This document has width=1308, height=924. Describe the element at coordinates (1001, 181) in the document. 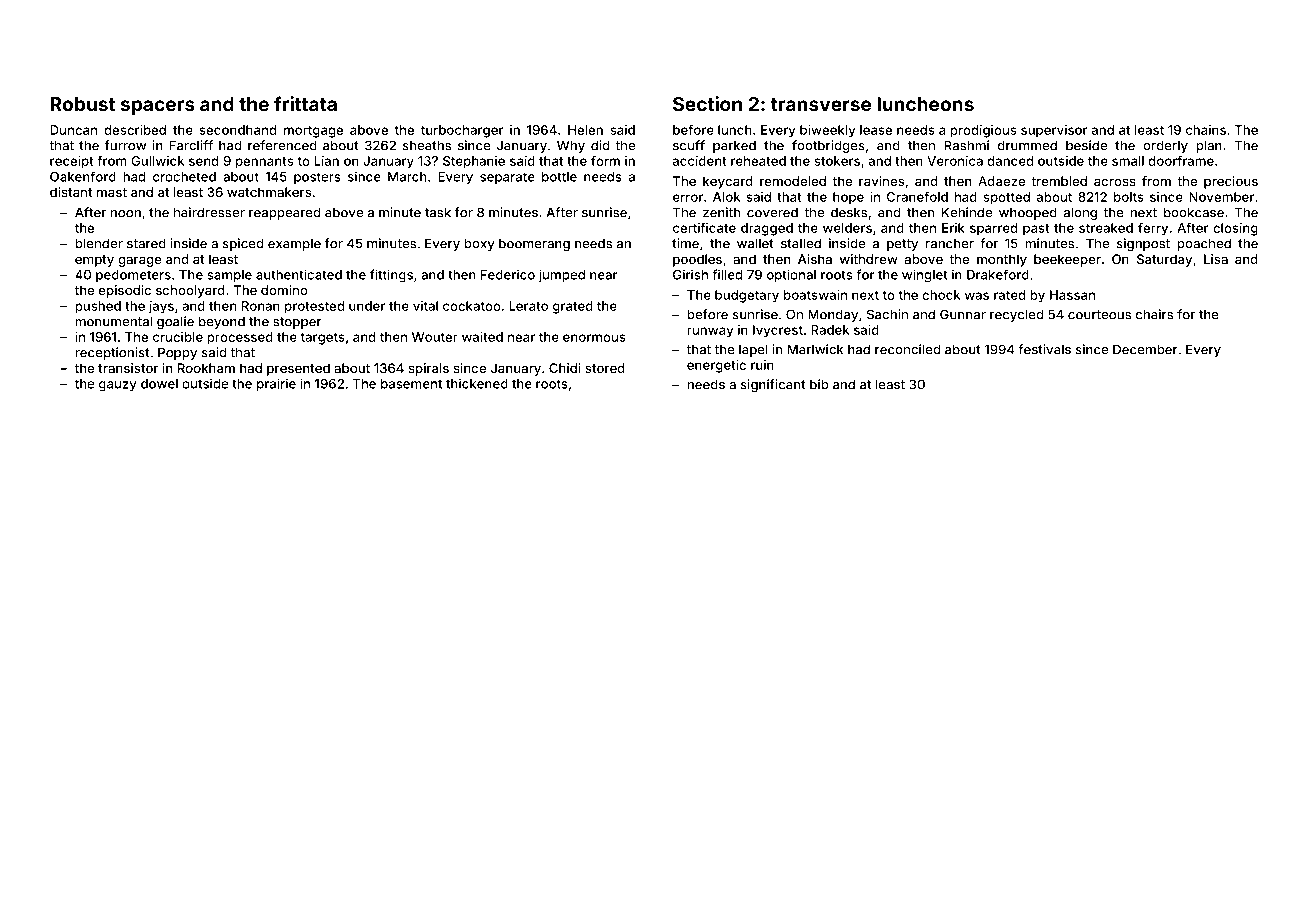

I see `Adaeze` at that location.
